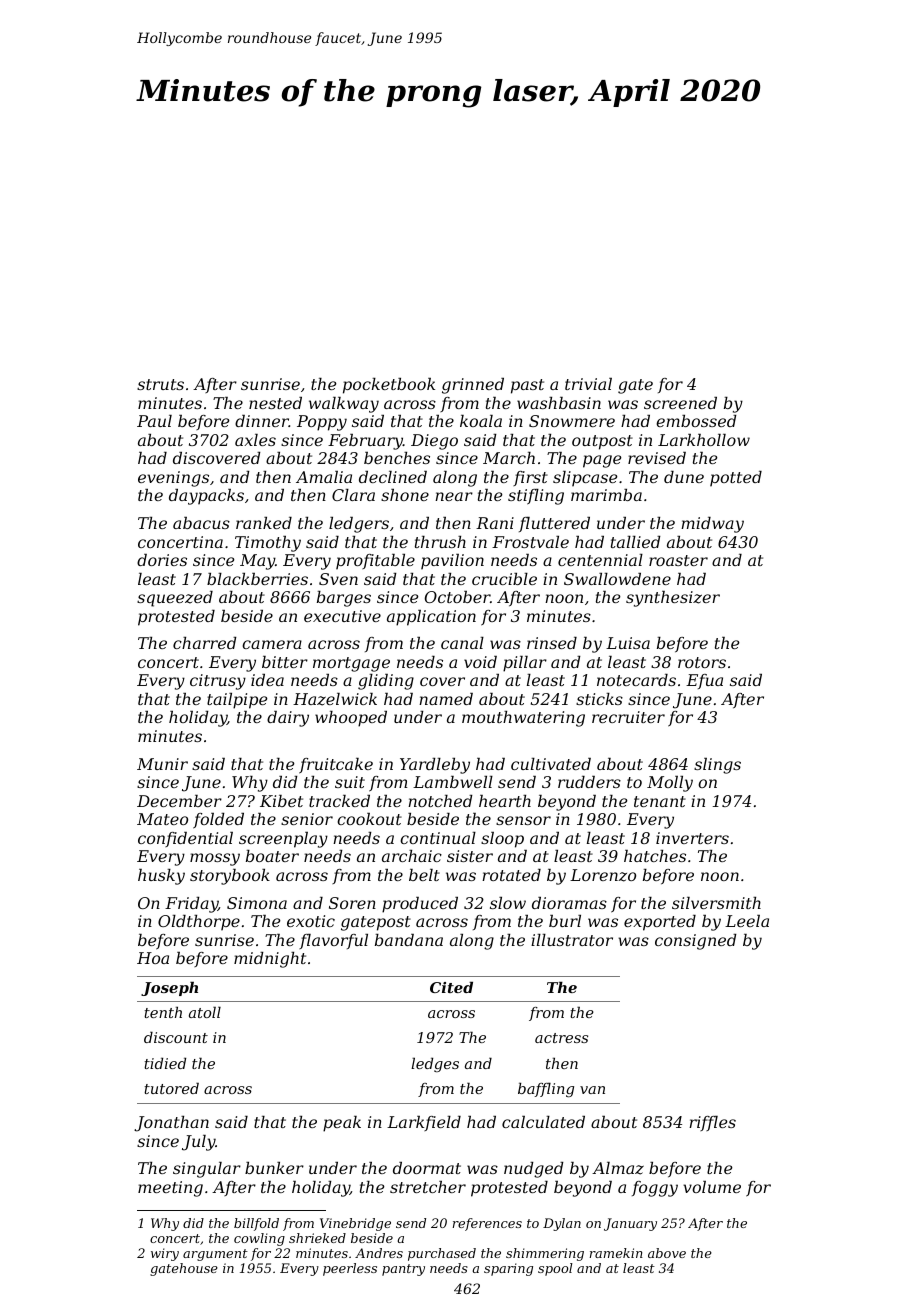 The width and height of the screenshot is (908, 1316). Describe the element at coordinates (588, 384) in the screenshot. I see `trivial` at that location.
